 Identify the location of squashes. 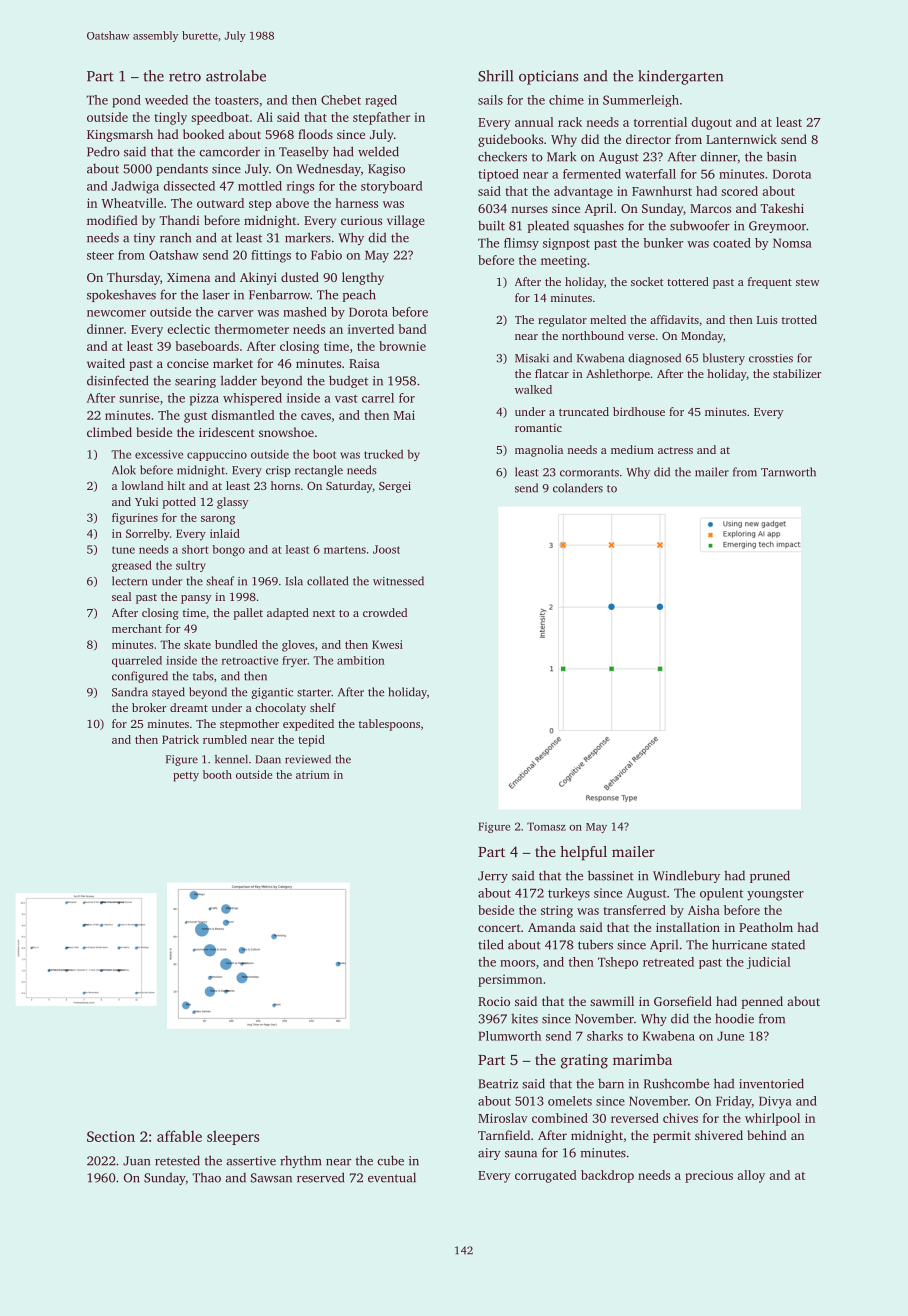
(599, 226).
